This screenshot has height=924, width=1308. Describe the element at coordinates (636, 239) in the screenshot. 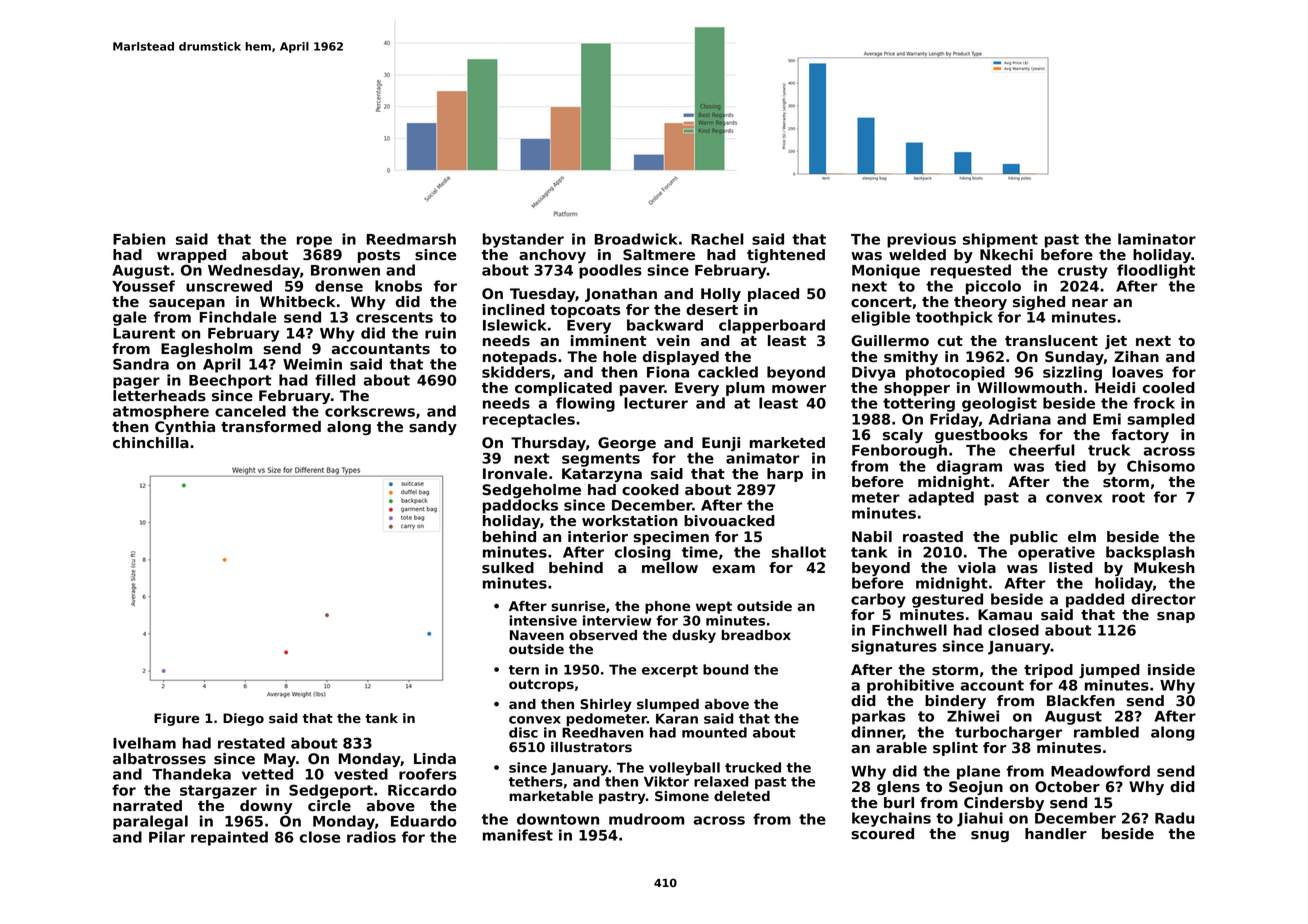

I see `Broadwick` at that location.
